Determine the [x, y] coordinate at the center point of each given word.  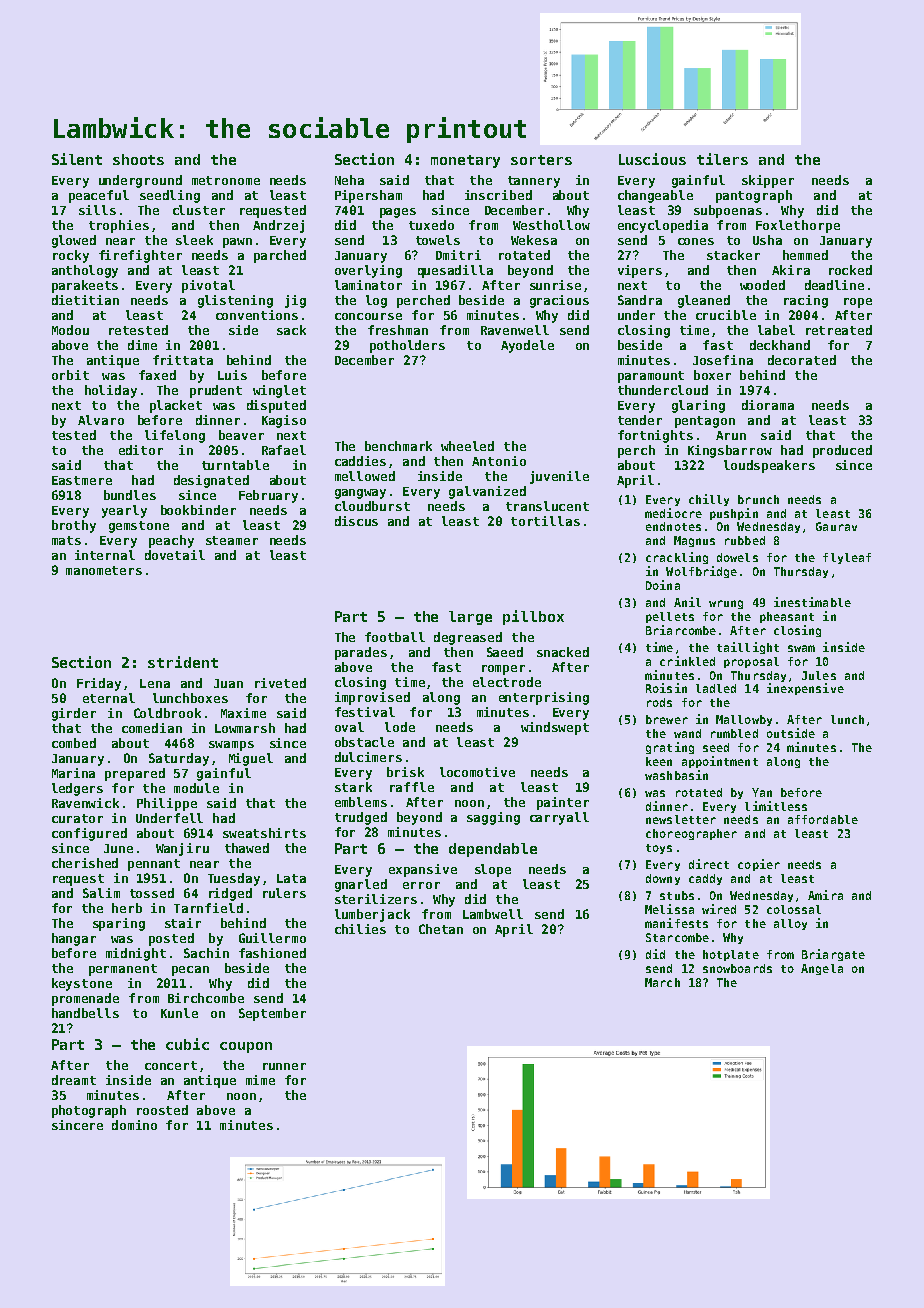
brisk [405, 772]
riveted [280, 683]
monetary [465, 161]
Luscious [652, 159]
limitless [776, 806]
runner [284, 1066]
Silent [77, 159]
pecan [190, 971]
